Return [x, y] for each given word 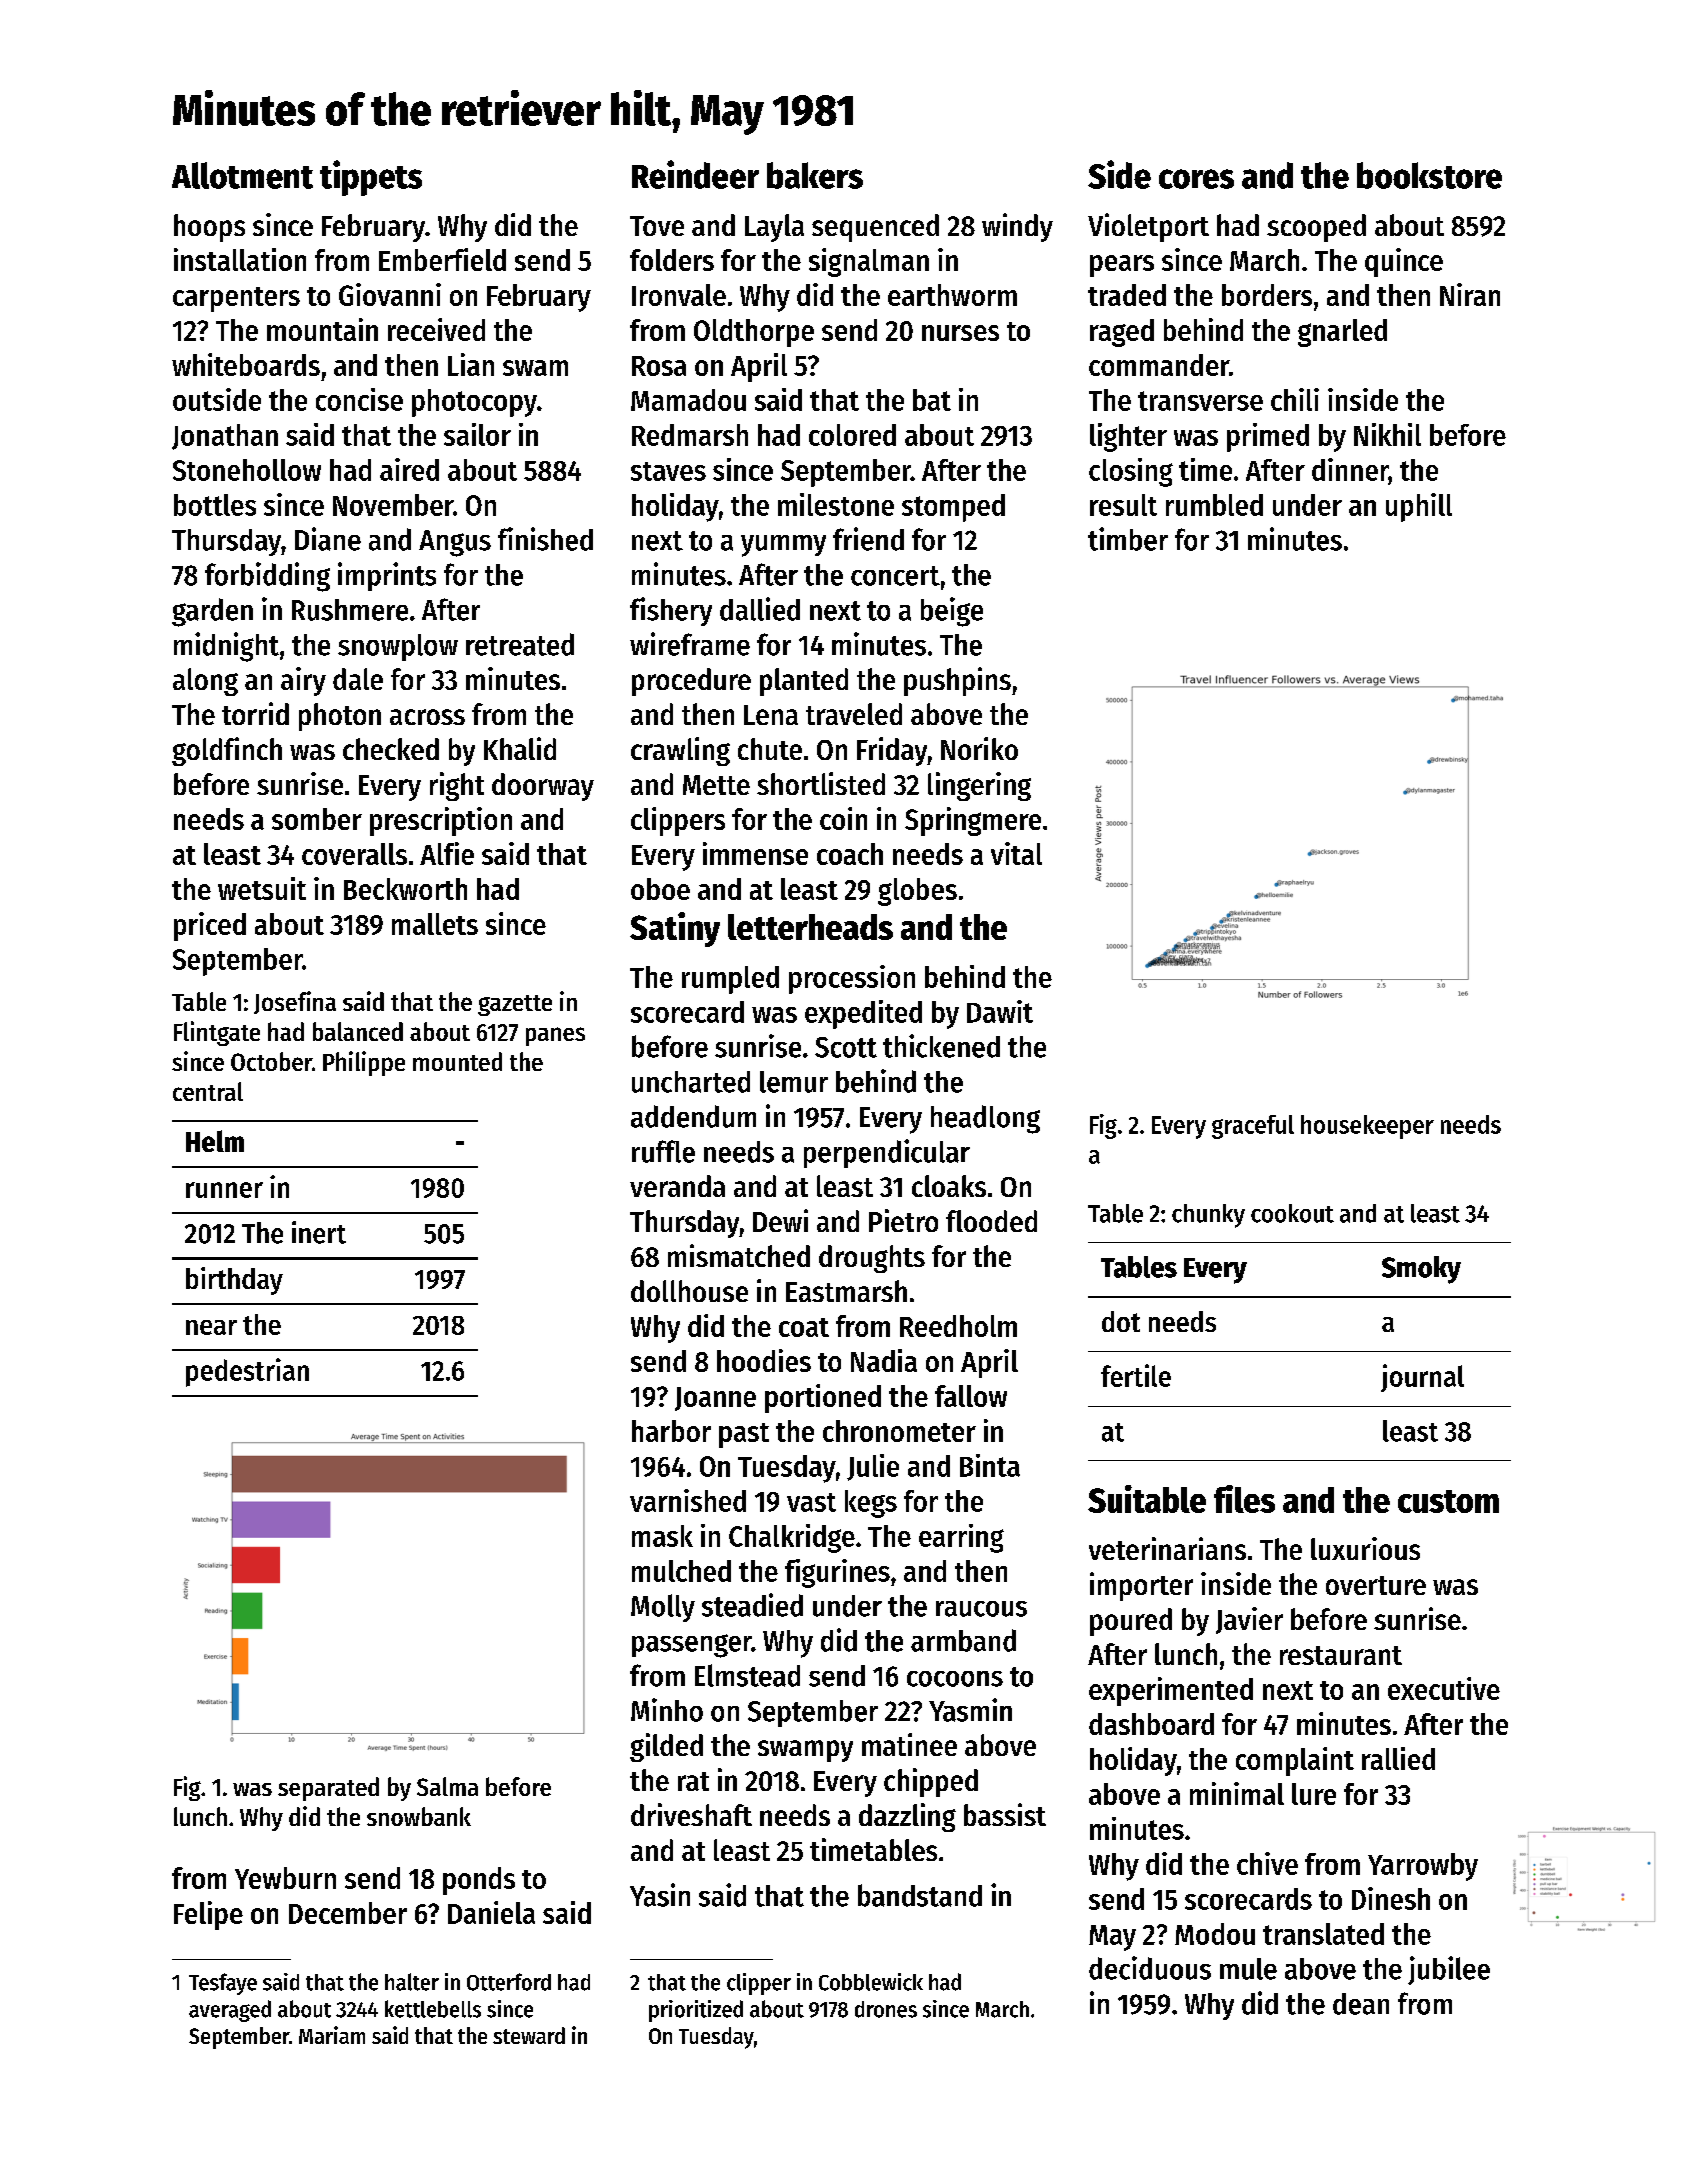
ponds [479, 1881]
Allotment [242, 175]
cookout [1292, 1213]
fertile [1136, 1375]
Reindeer [695, 174]
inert [319, 1232]
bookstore [1429, 175]
